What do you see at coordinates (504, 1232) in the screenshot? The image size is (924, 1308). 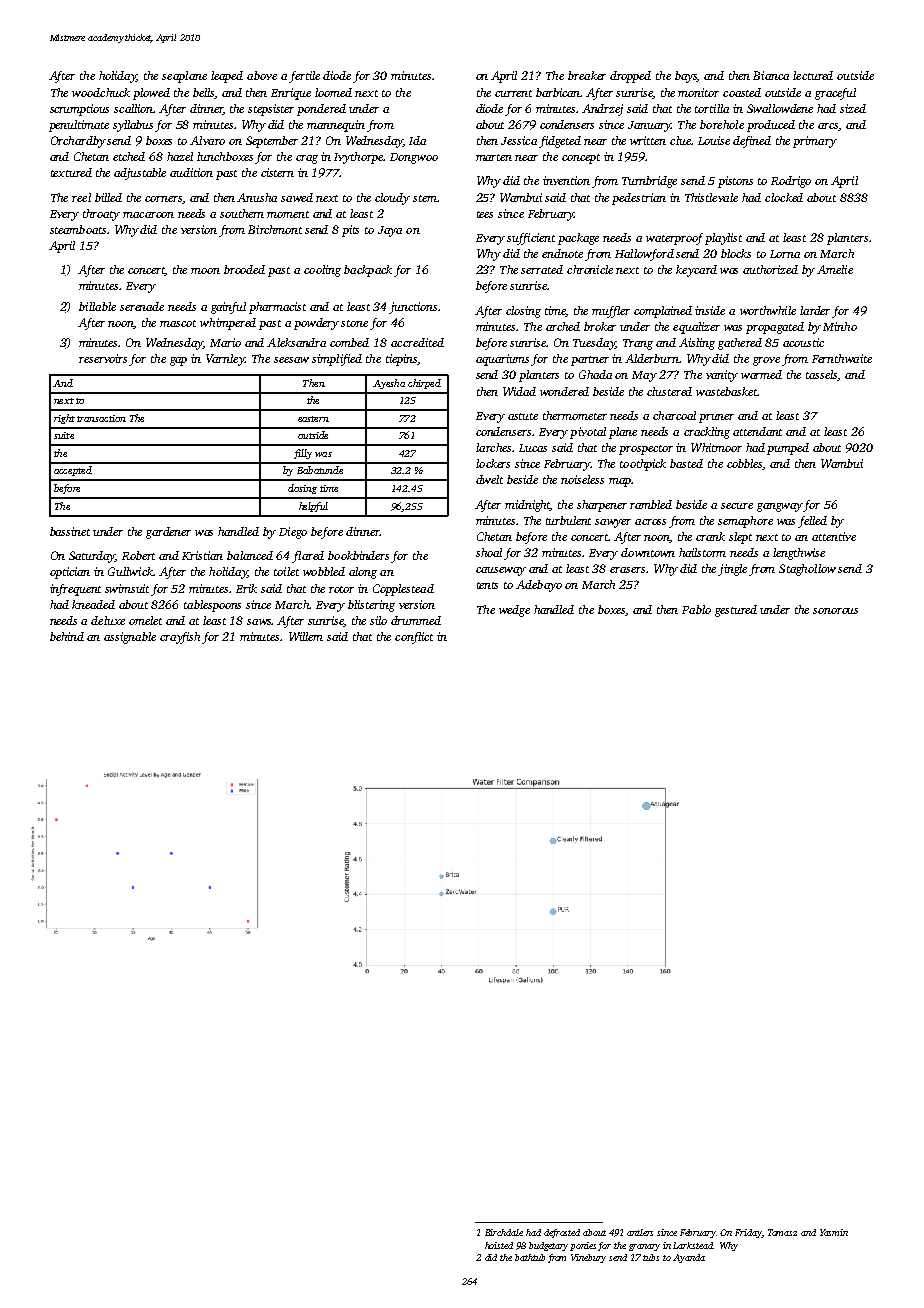 I see `Birchdale` at bounding box center [504, 1232].
